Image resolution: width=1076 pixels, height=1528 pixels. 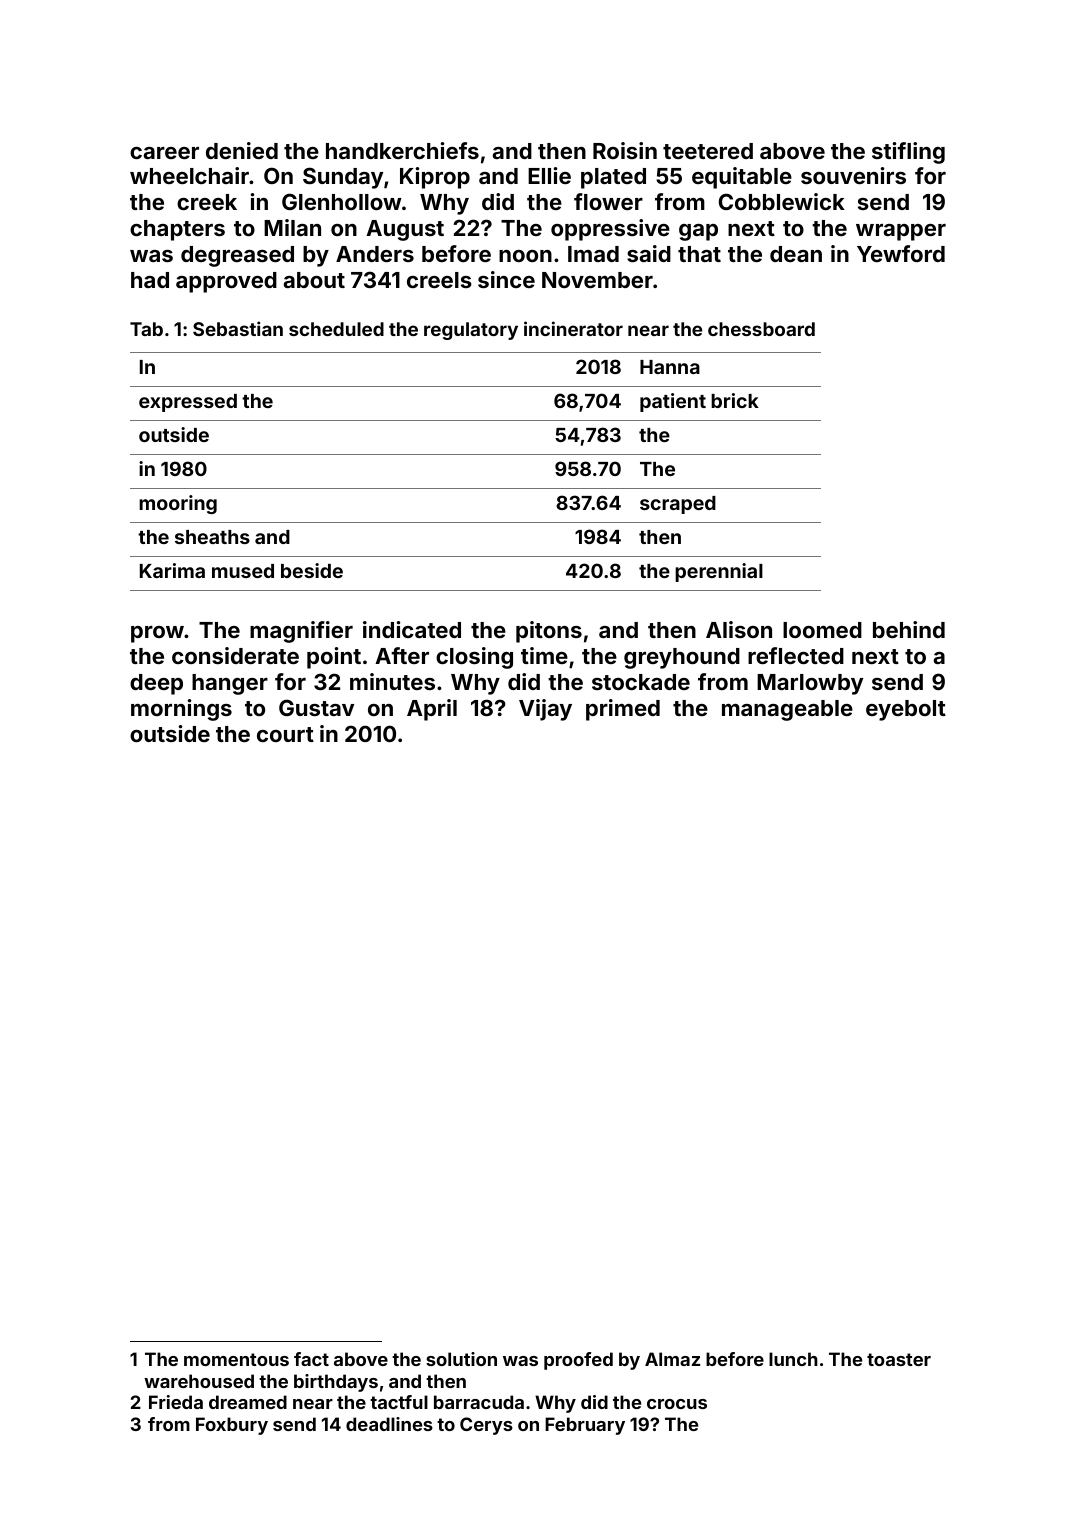 I want to click on denied, so click(x=242, y=150).
